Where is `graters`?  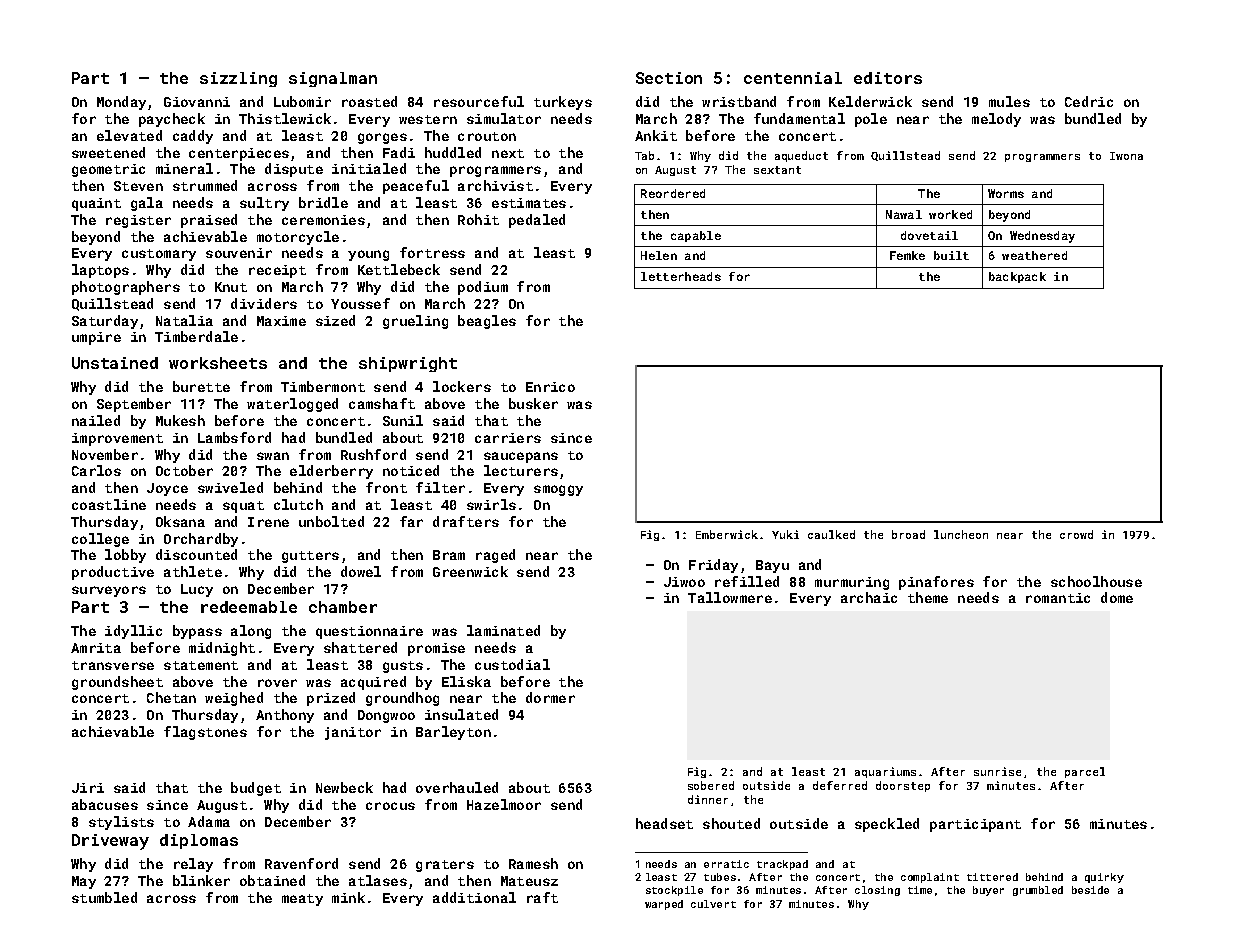 graters is located at coordinates (445, 866).
